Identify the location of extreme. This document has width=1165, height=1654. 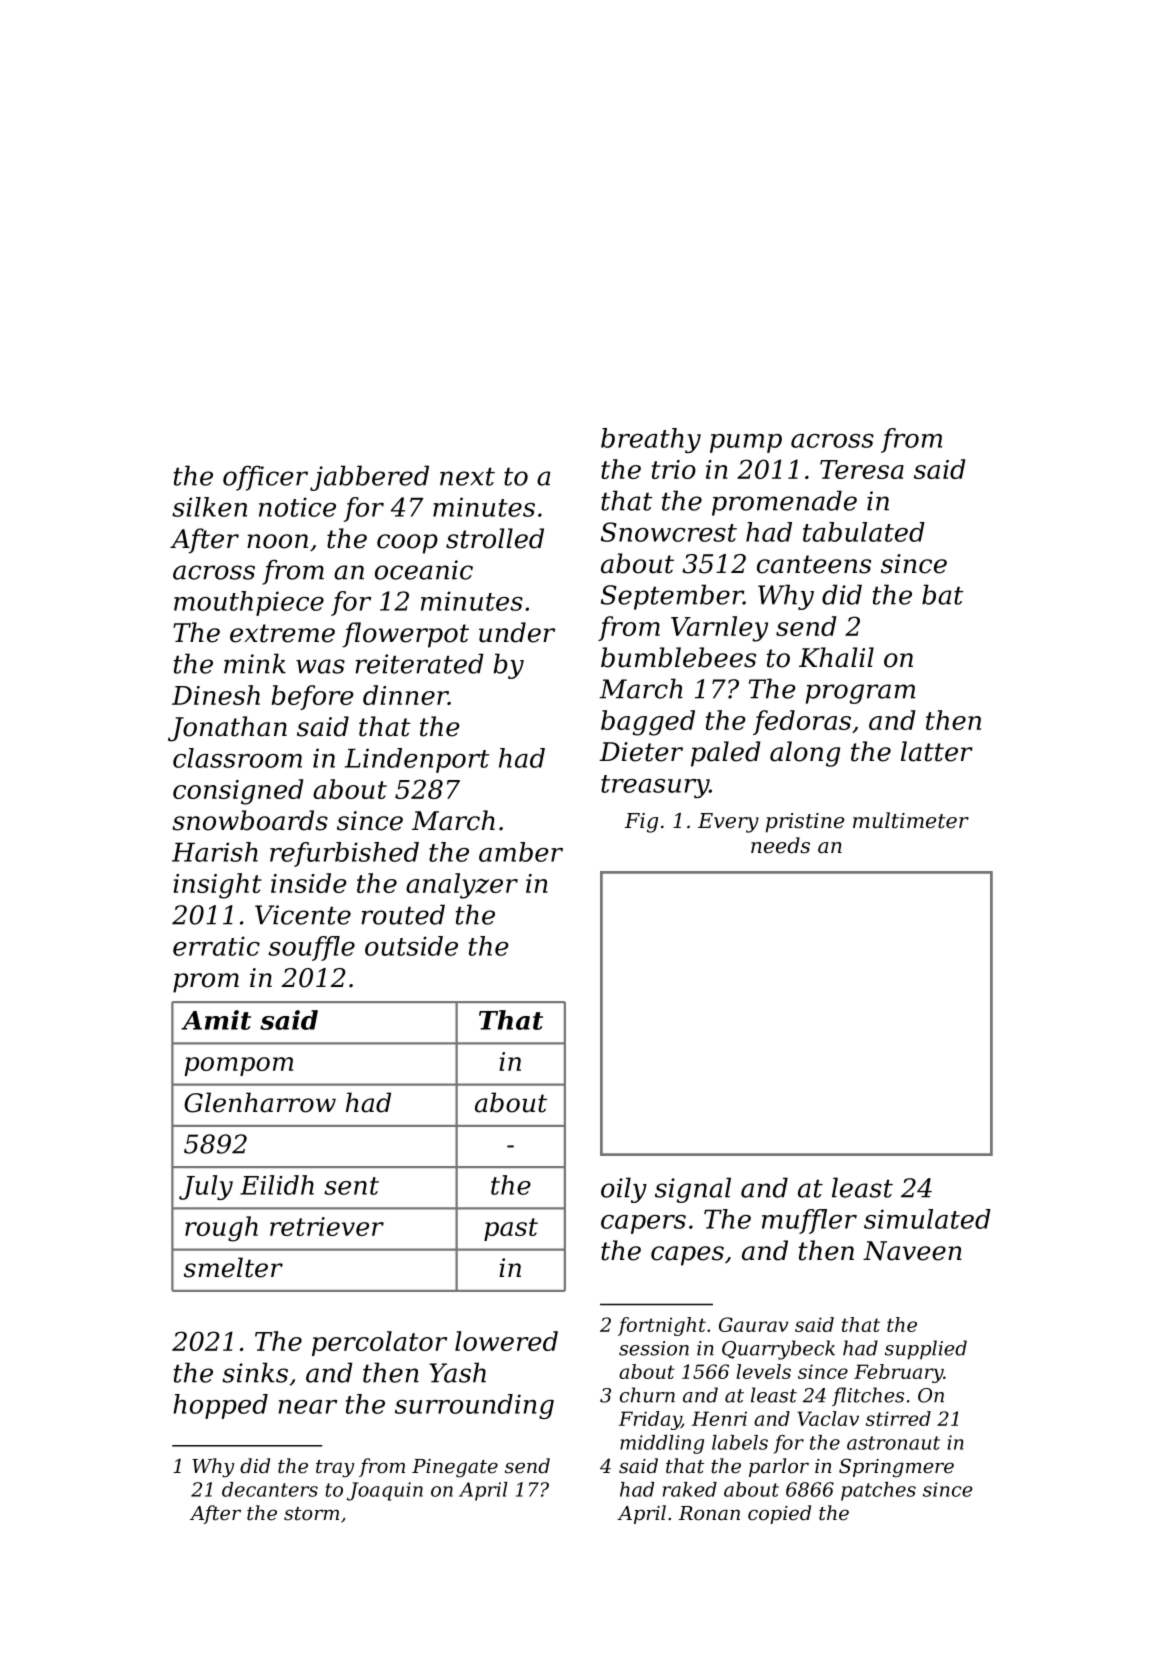
(282, 633).
